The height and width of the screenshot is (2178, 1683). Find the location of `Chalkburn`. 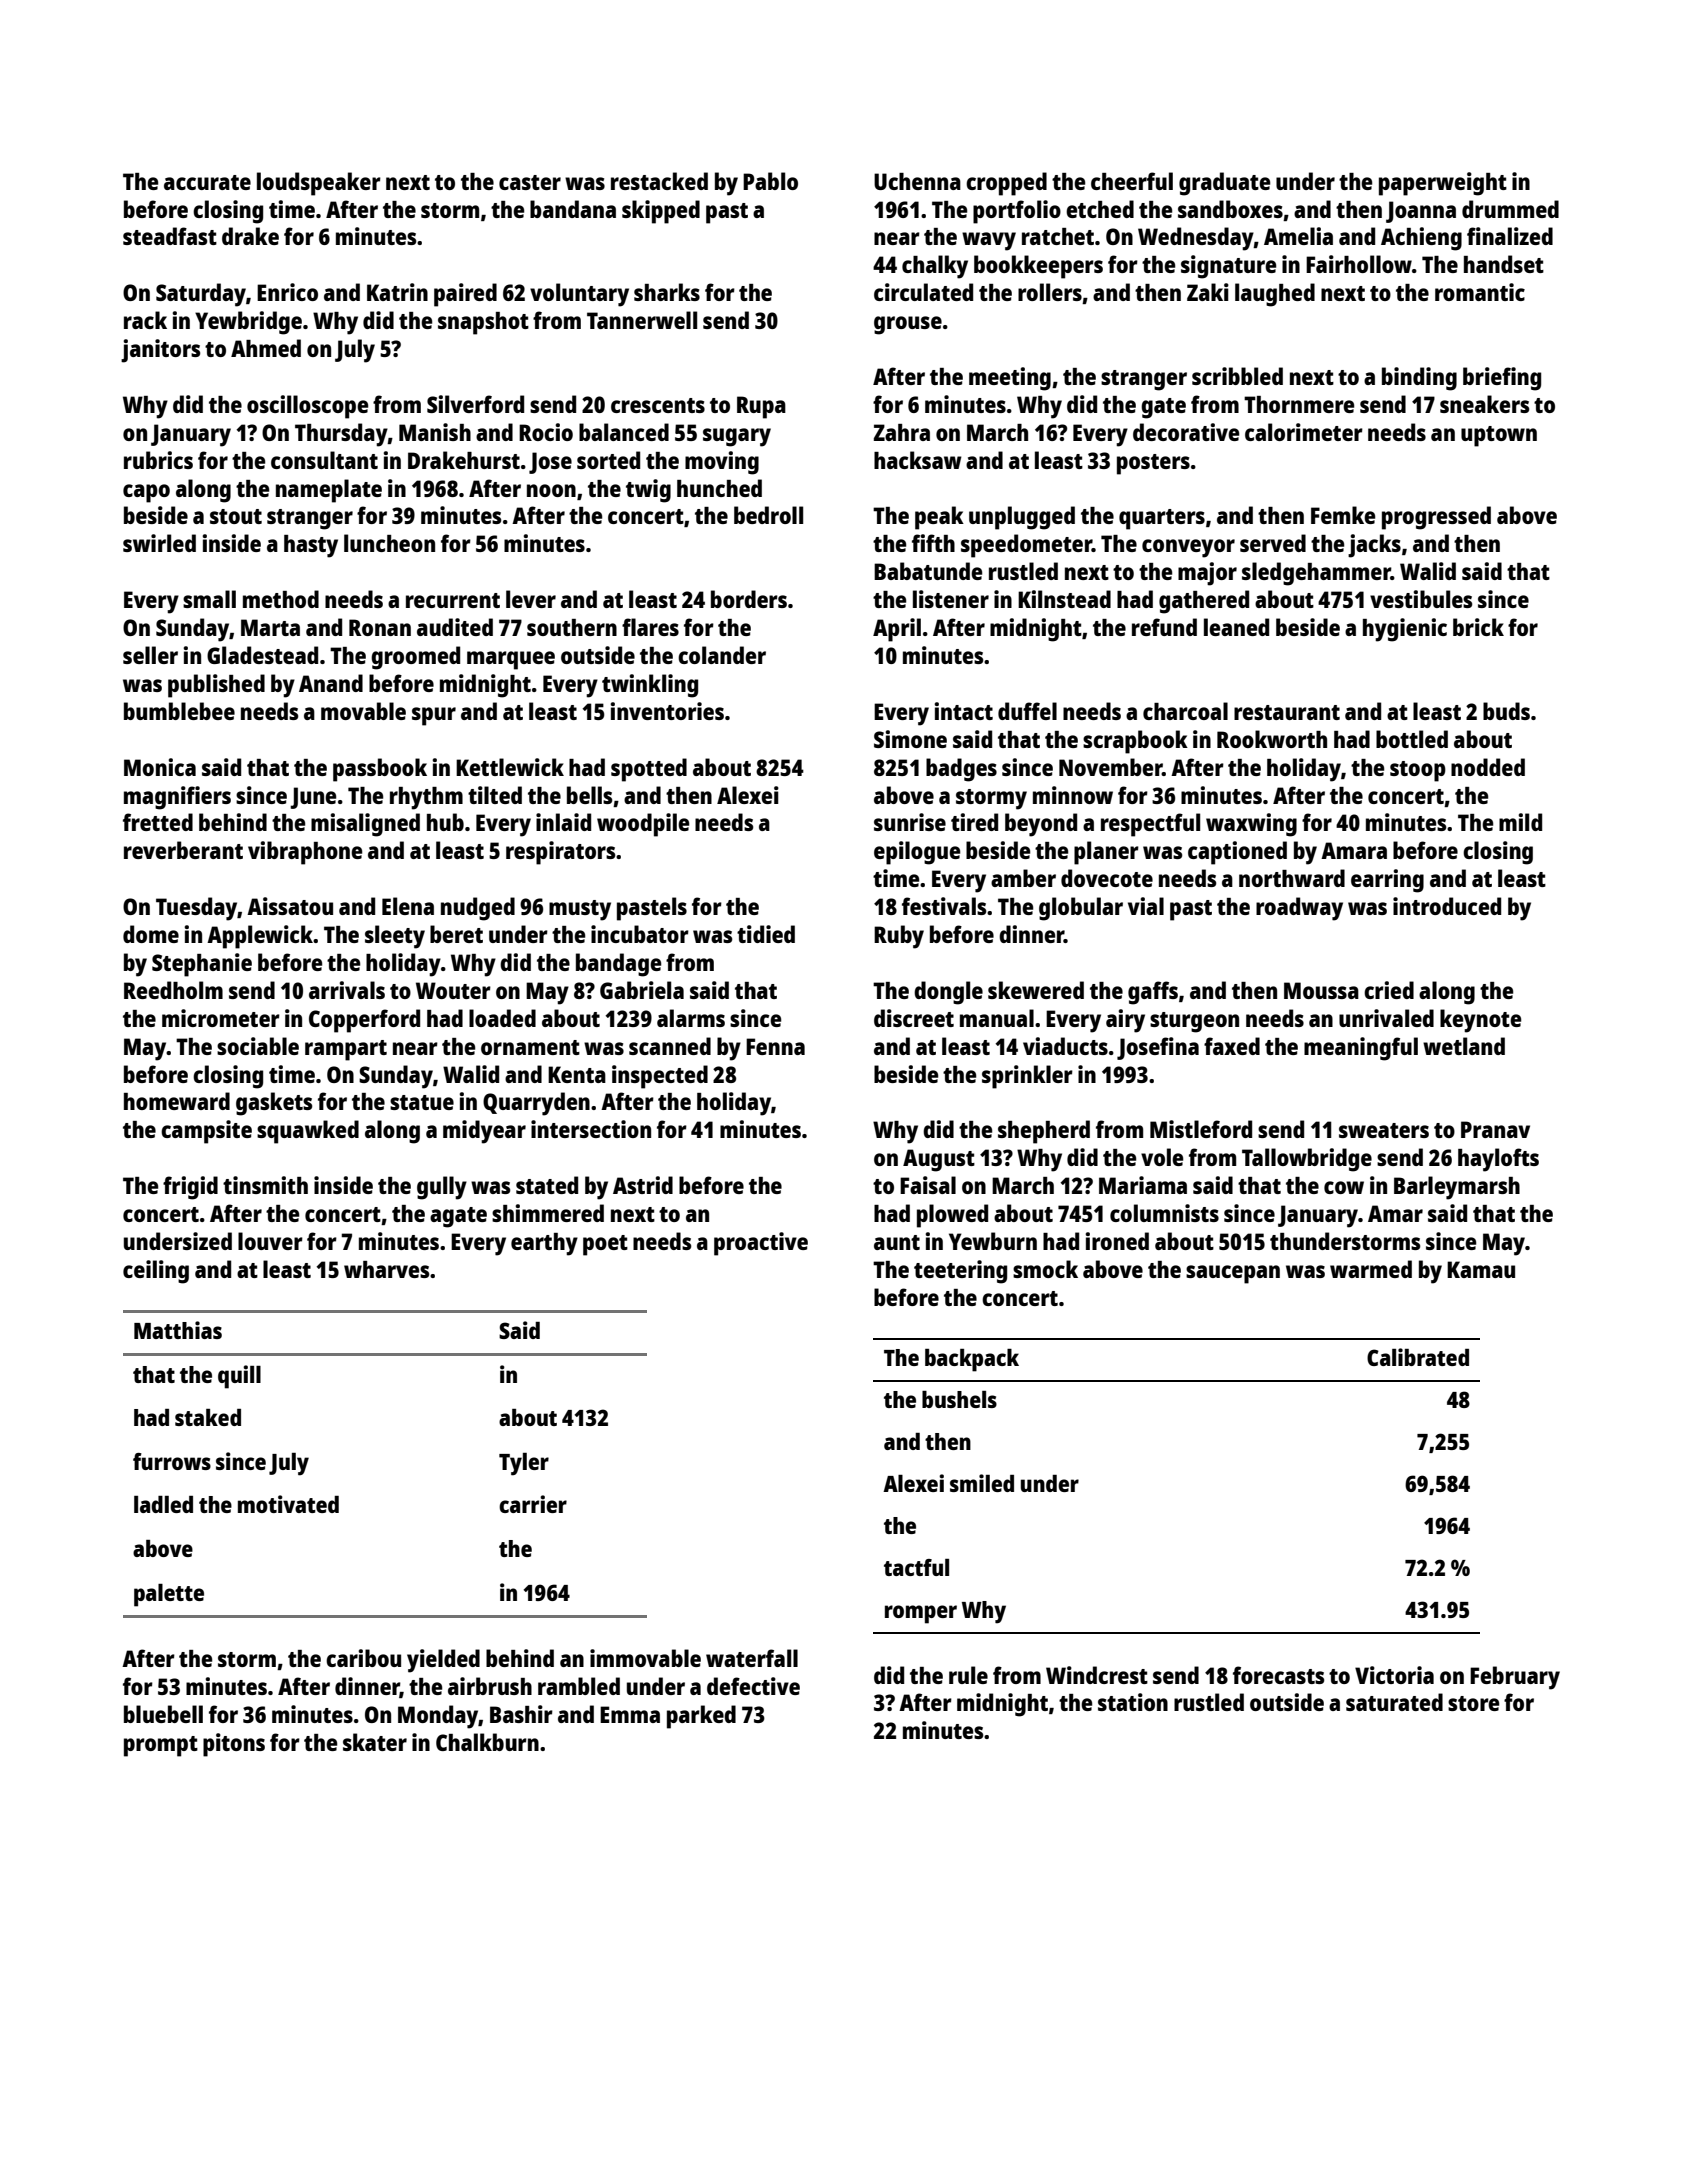

Chalkburn is located at coordinates (487, 1742).
